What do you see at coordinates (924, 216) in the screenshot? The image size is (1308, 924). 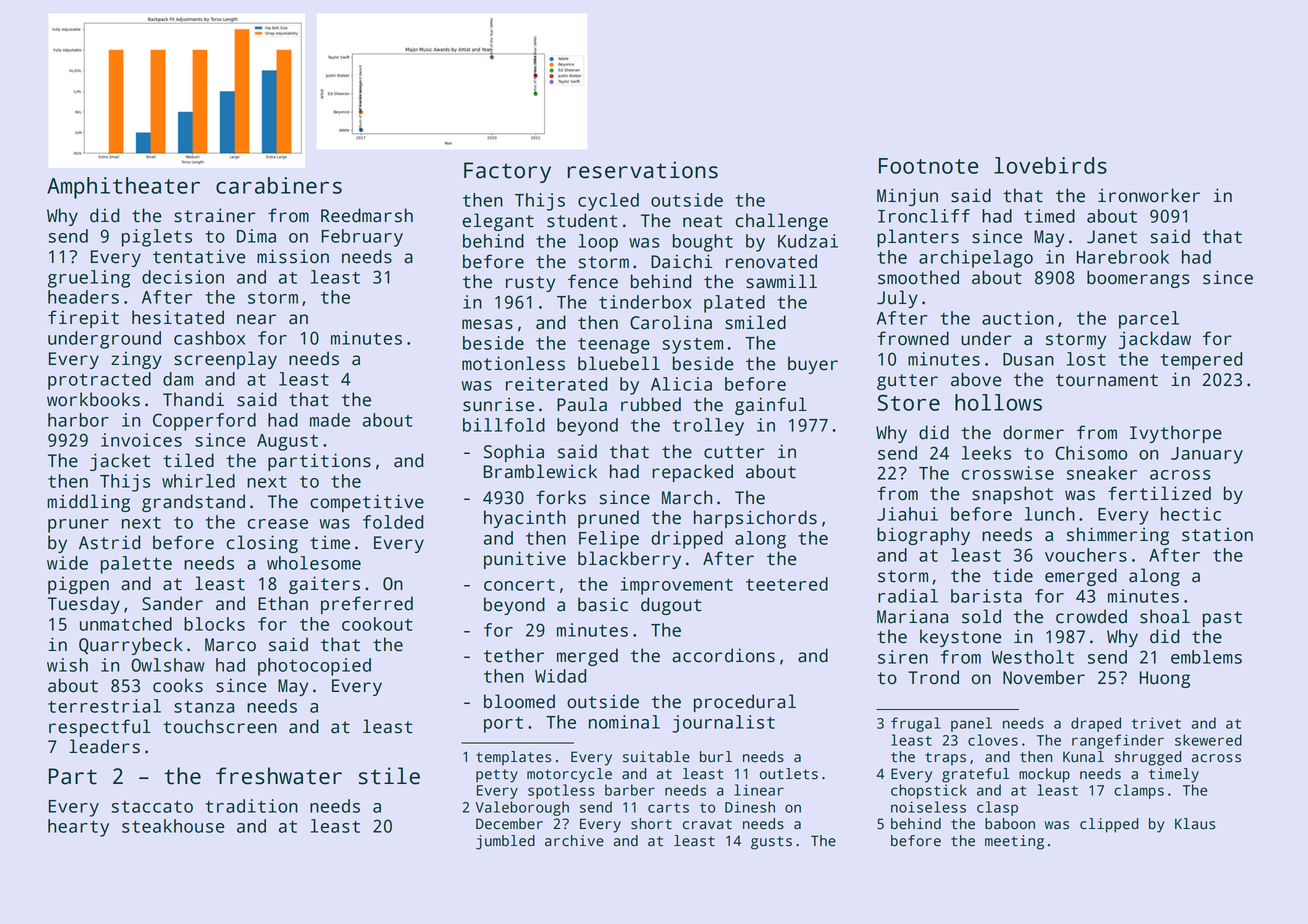 I see `Ironcliff` at bounding box center [924, 216].
